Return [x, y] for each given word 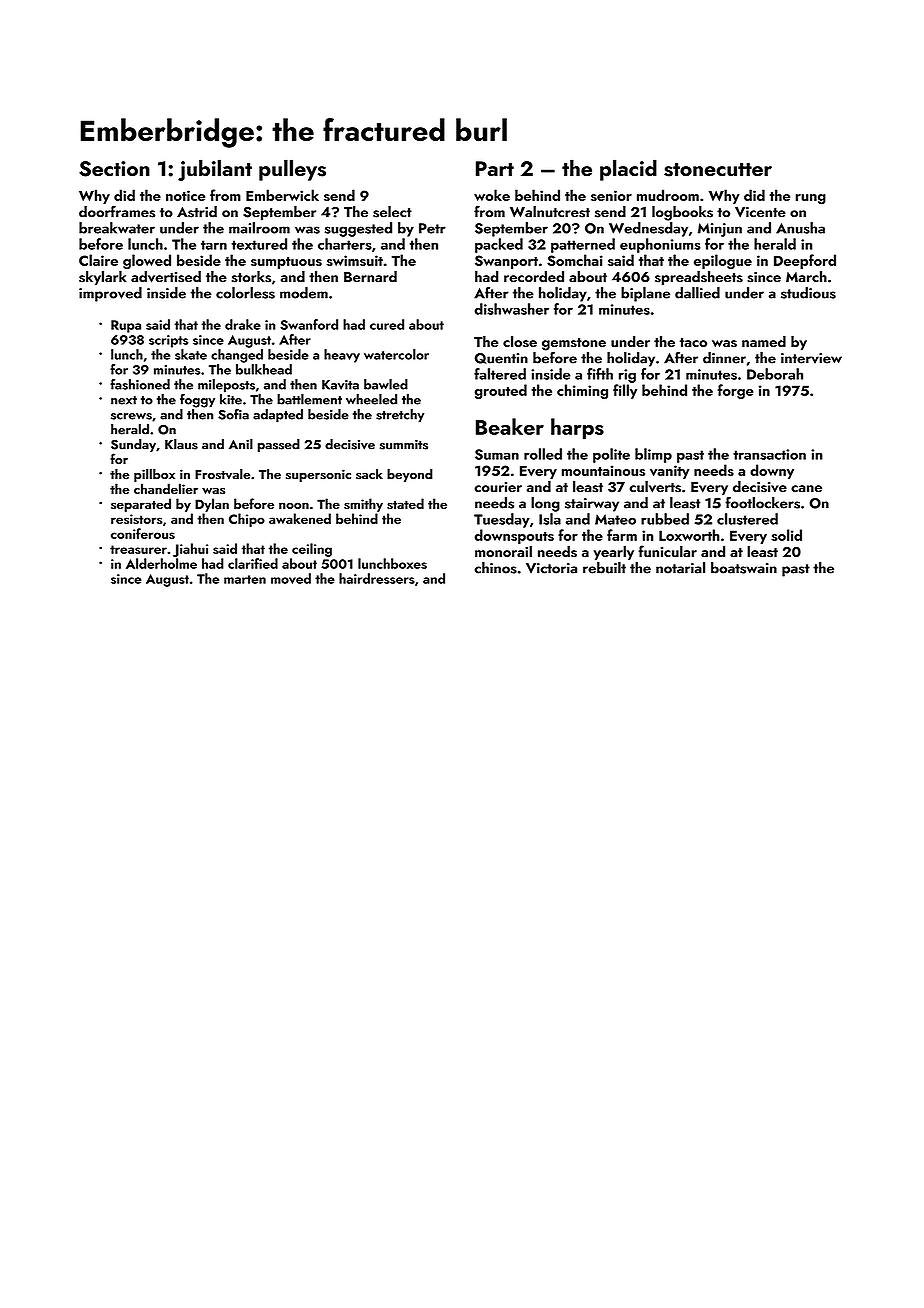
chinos [496, 568]
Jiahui [190, 550]
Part [495, 168]
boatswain [744, 568]
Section [114, 169]
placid [628, 170]
